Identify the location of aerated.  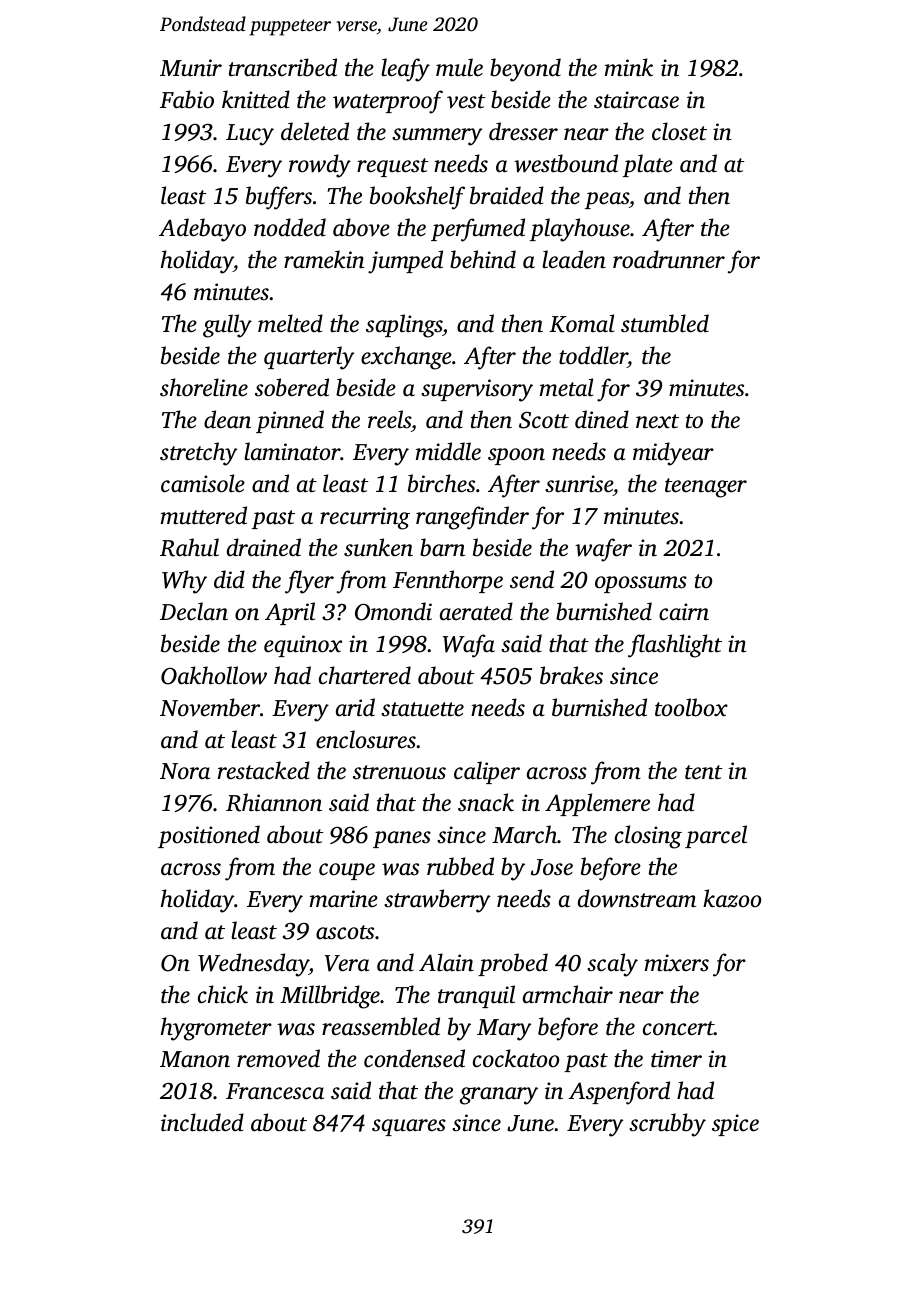
(476, 611).
